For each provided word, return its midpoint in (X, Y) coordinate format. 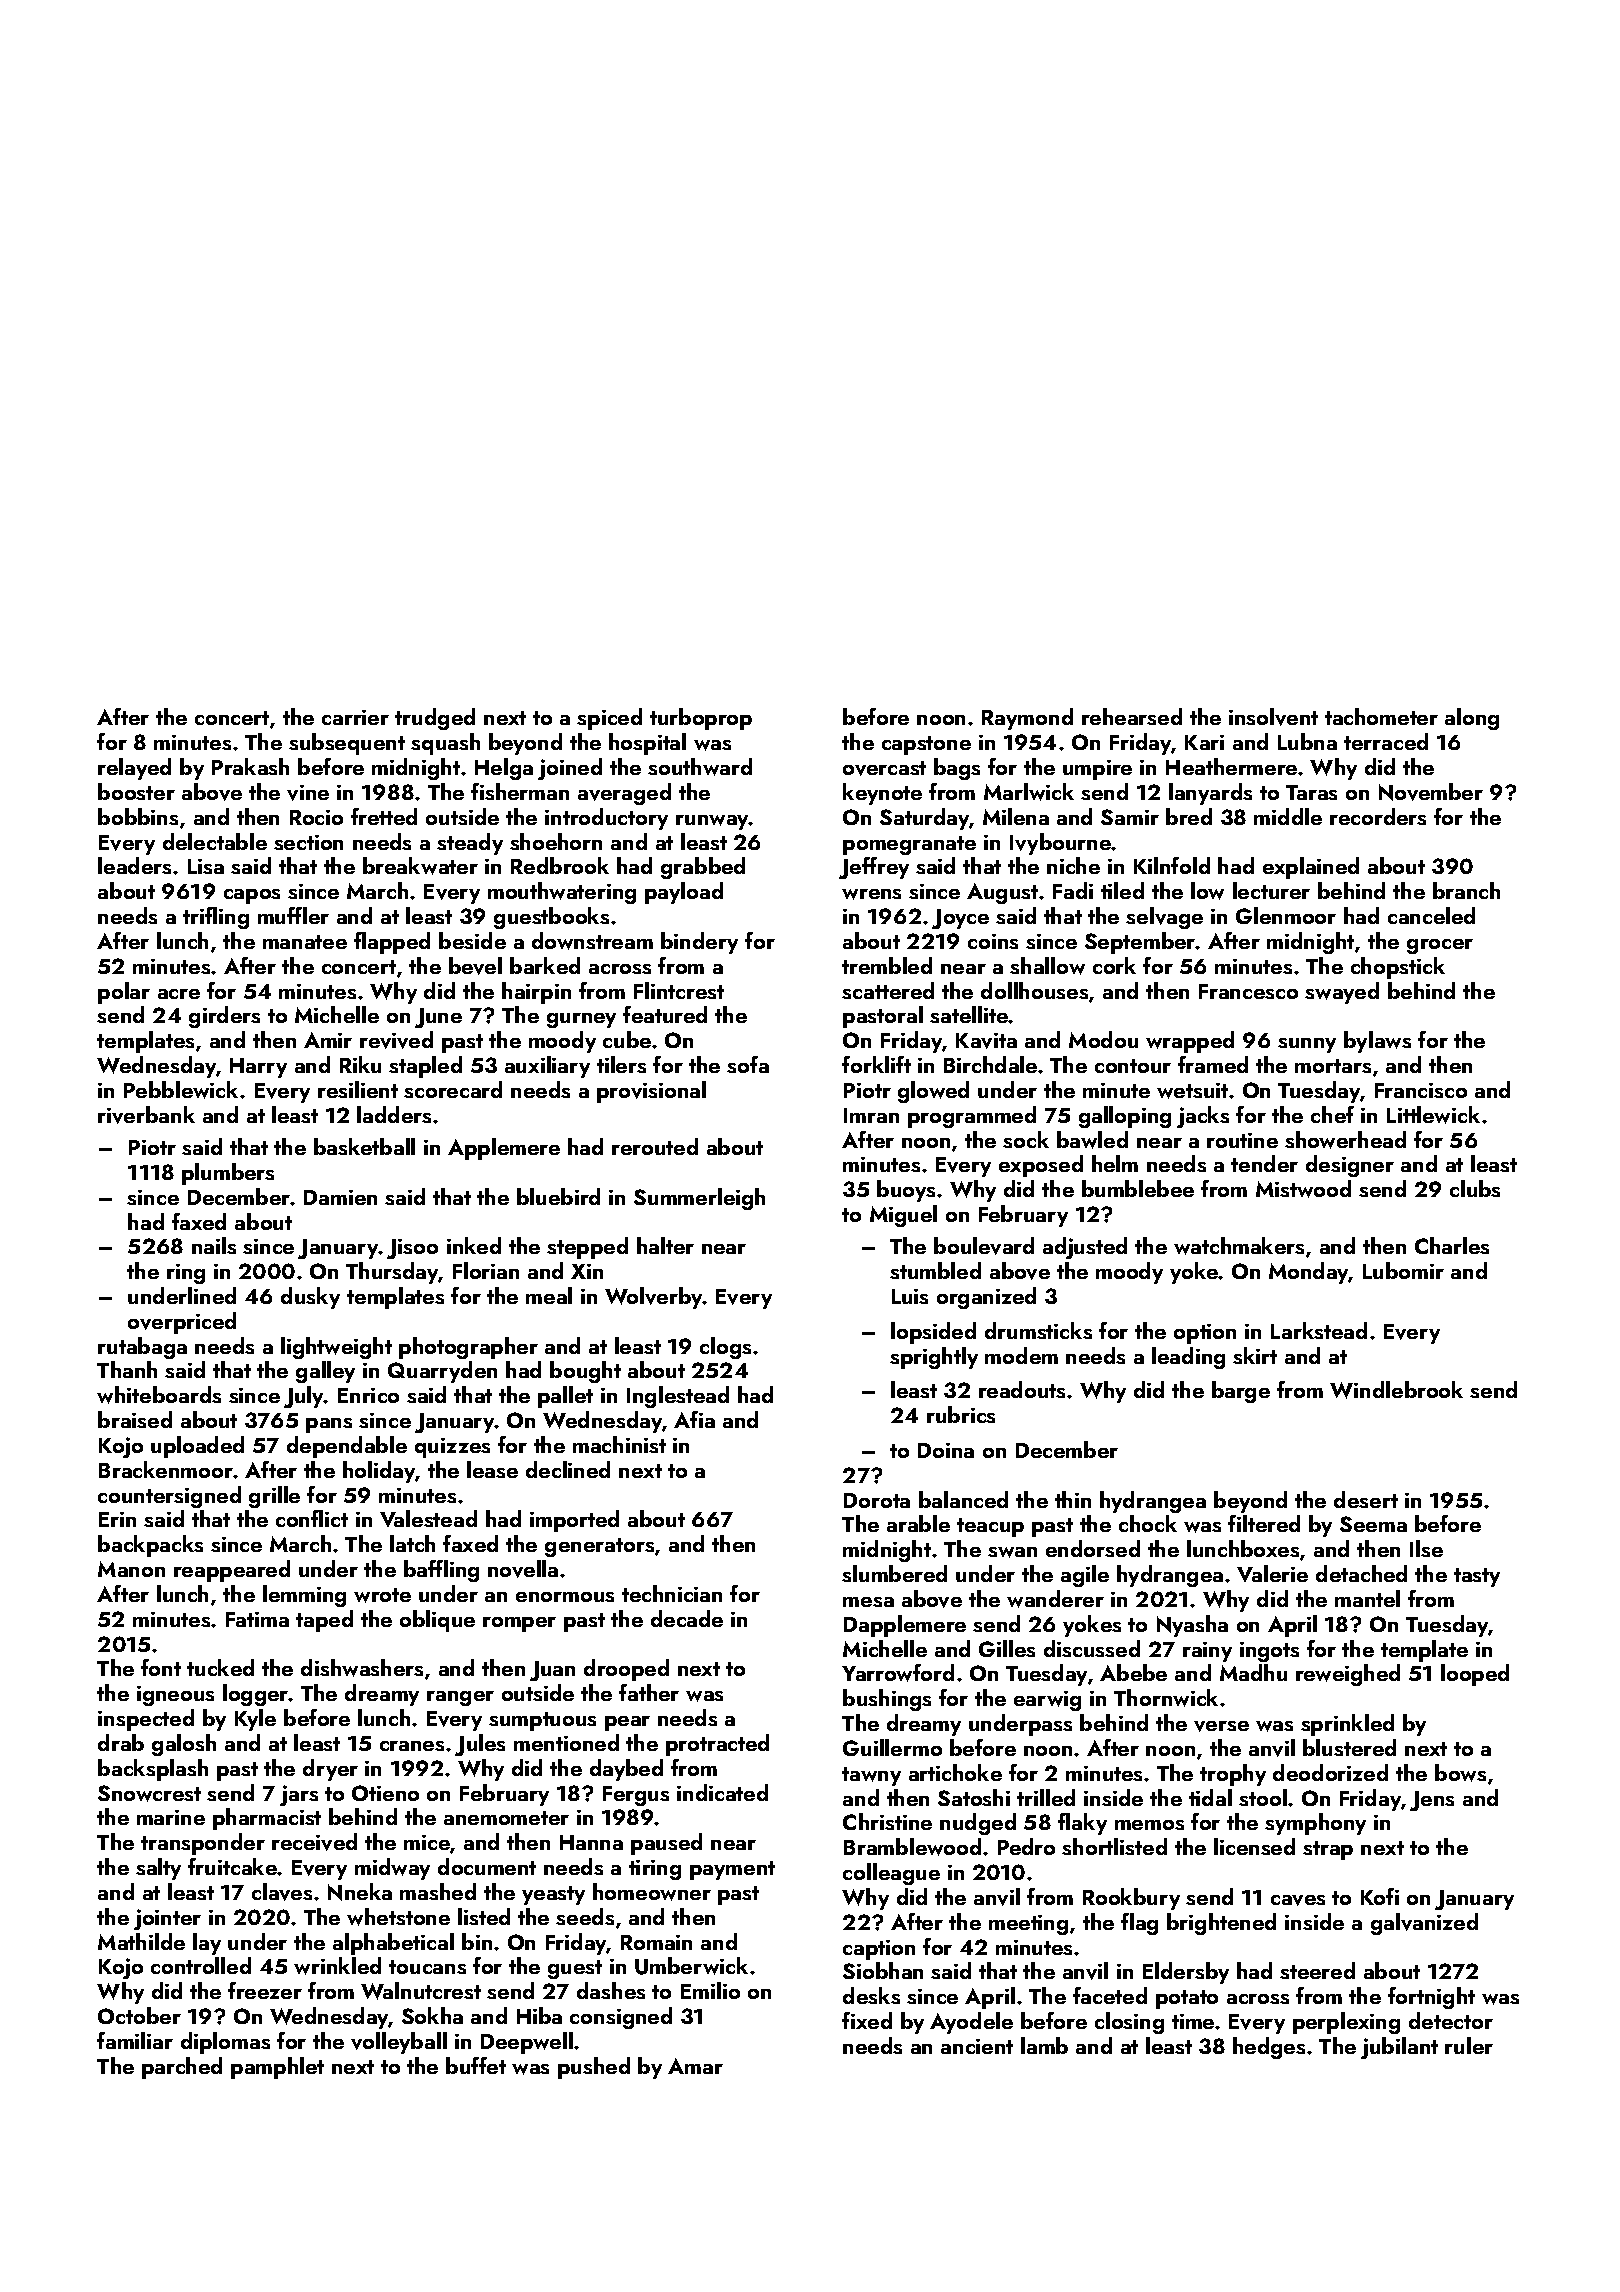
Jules (480, 1745)
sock (1026, 1139)
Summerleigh (699, 1199)
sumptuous (542, 1721)
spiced (609, 719)
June (438, 1018)
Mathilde (141, 1941)
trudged (435, 719)
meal (549, 1295)
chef (1332, 1114)
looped (1475, 1675)
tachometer (1381, 716)
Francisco (1421, 1090)
